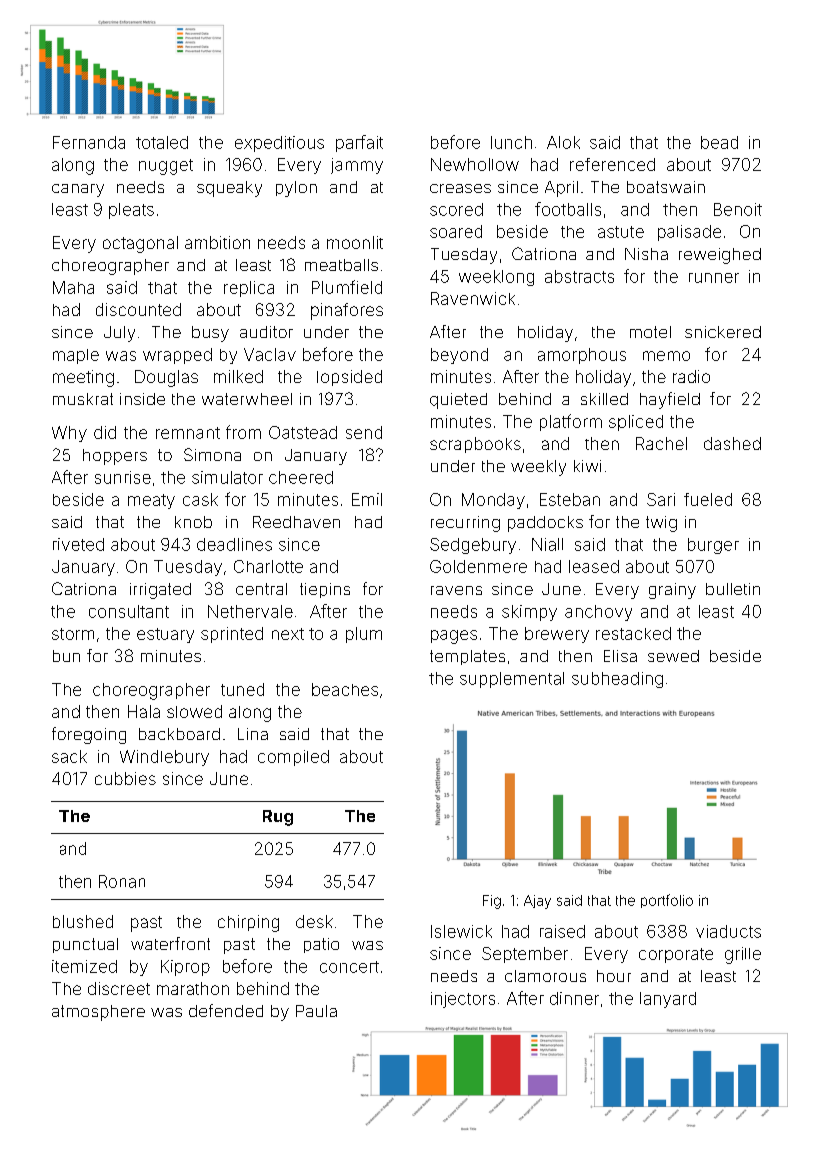 The width and height of the screenshot is (813, 1154). Describe the element at coordinates (226, 1010) in the screenshot. I see `defended` at that location.
